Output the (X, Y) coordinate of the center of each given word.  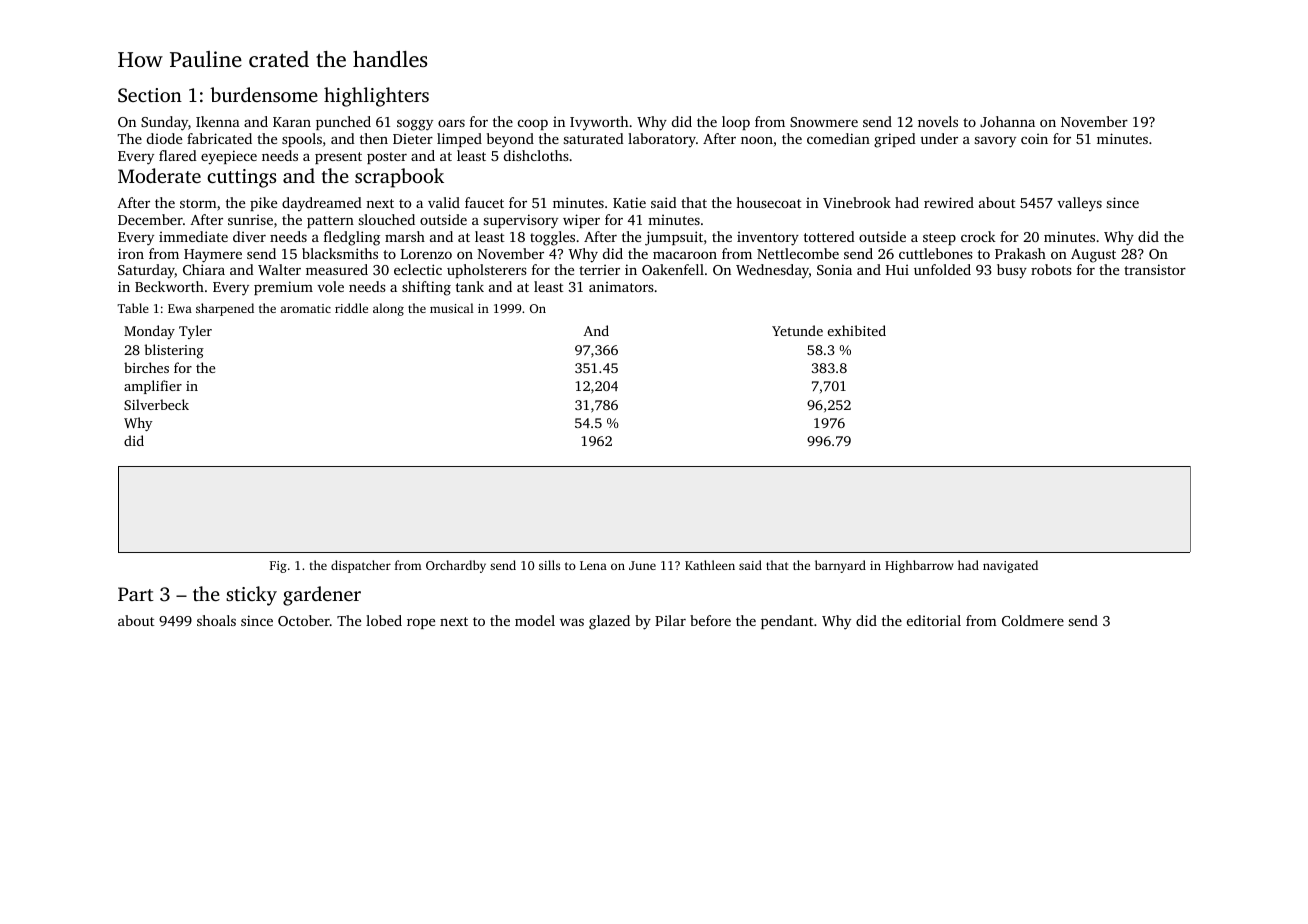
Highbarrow (919, 566)
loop (736, 123)
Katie (629, 202)
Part (136, 594)
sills (549, 565)
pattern (330, 222)
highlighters (376, 97)
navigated (1010, 566)
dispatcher (361, 566)
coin (1034, 138)
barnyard (840, 566)
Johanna (1007, 121)
